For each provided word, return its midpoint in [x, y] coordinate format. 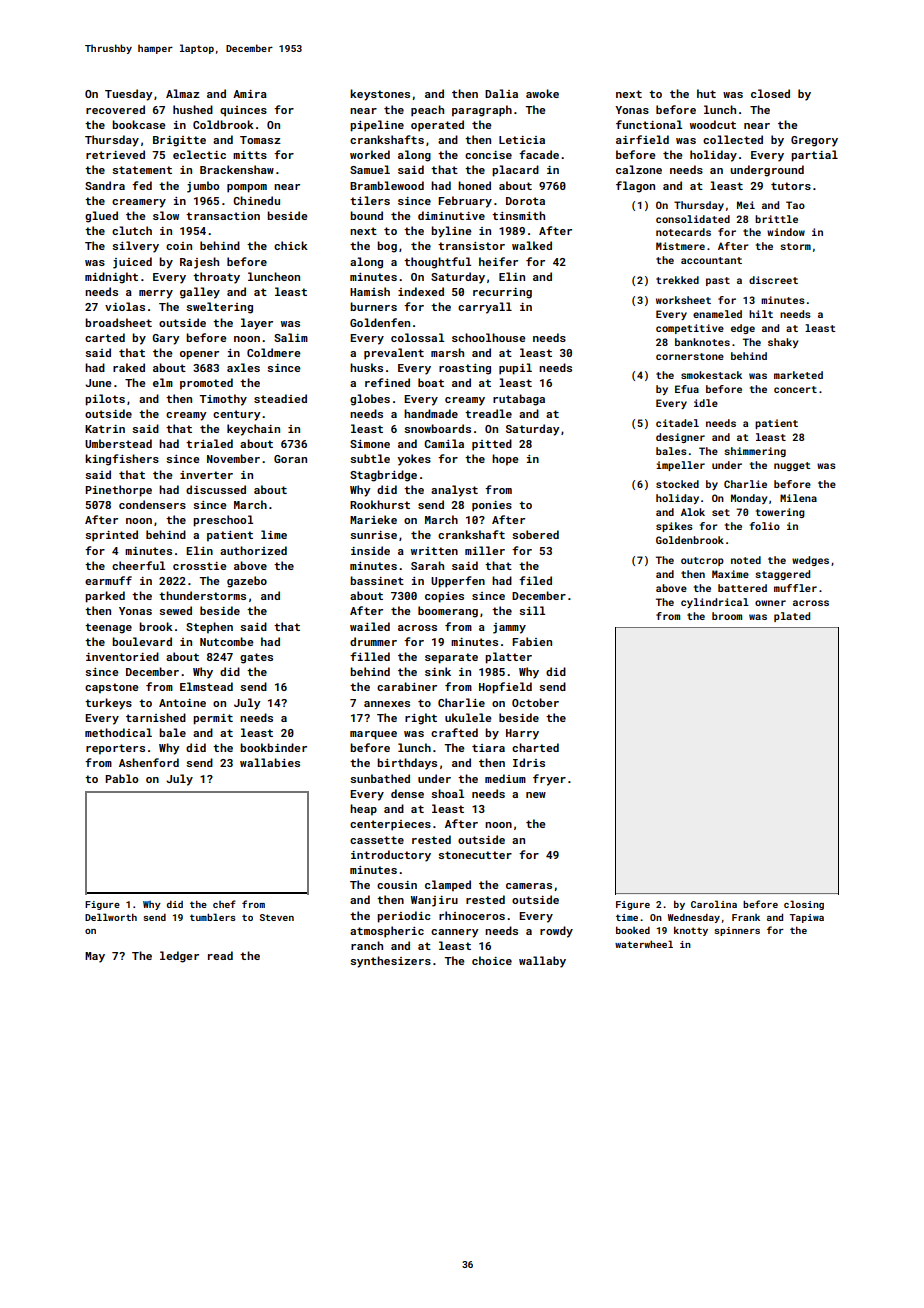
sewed [175, 610]
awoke [542, 93]
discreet [773, 280]
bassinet [377, 580]
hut [706, 93]
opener [199, 355]
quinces [243, 111]
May [95, 957]
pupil [515, 369]
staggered [782, 575]
